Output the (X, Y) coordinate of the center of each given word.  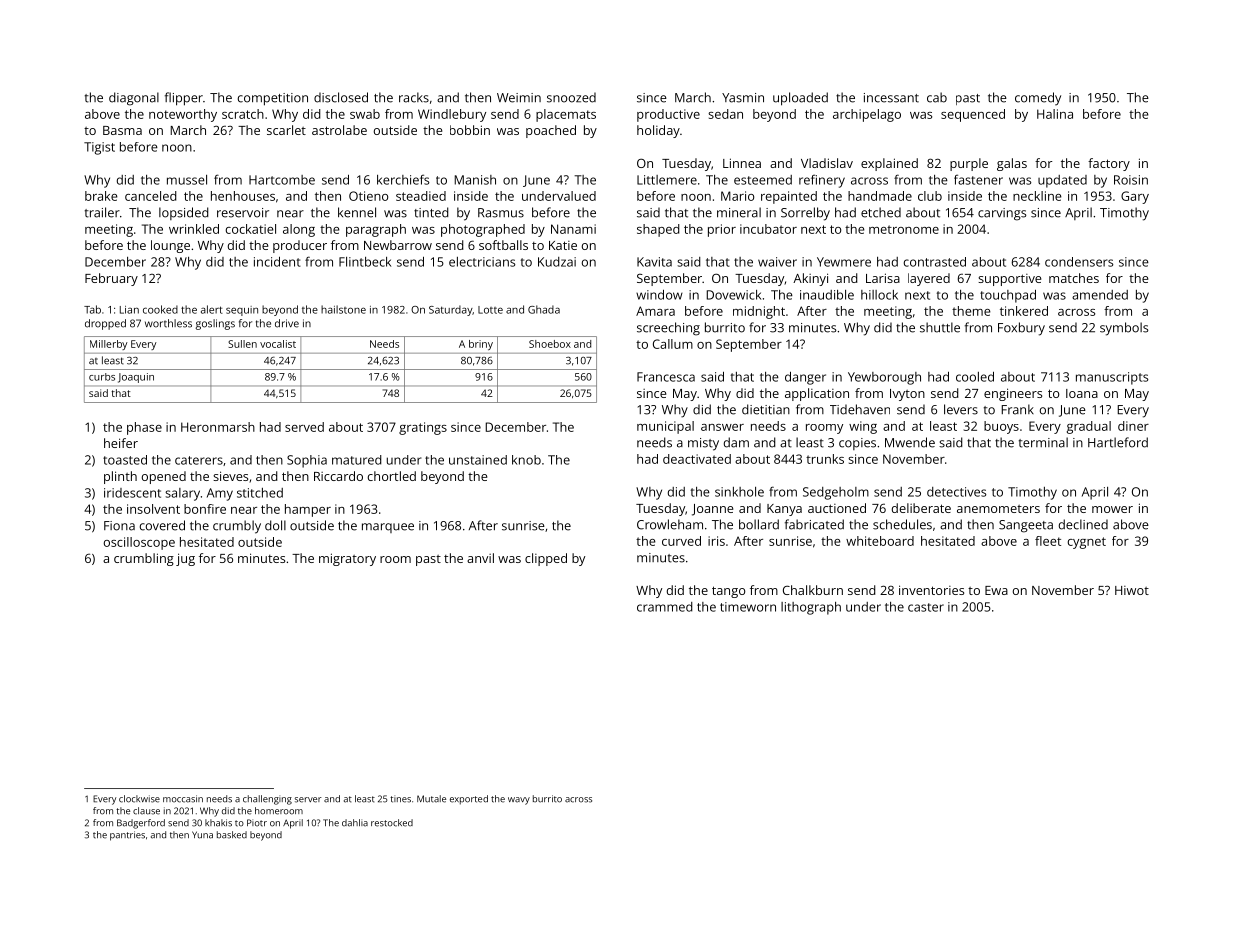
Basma (122, 130)
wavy (519, 801)
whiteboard (880, 541)
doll (275, 525)
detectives (957, 492)
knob (526, 460)
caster (926, 607)
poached (551, 131)
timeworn (748, 607)
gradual (1089, 427)
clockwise (139, 799)
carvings (1002, 214)
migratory (347, 559)
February (111, 279)
